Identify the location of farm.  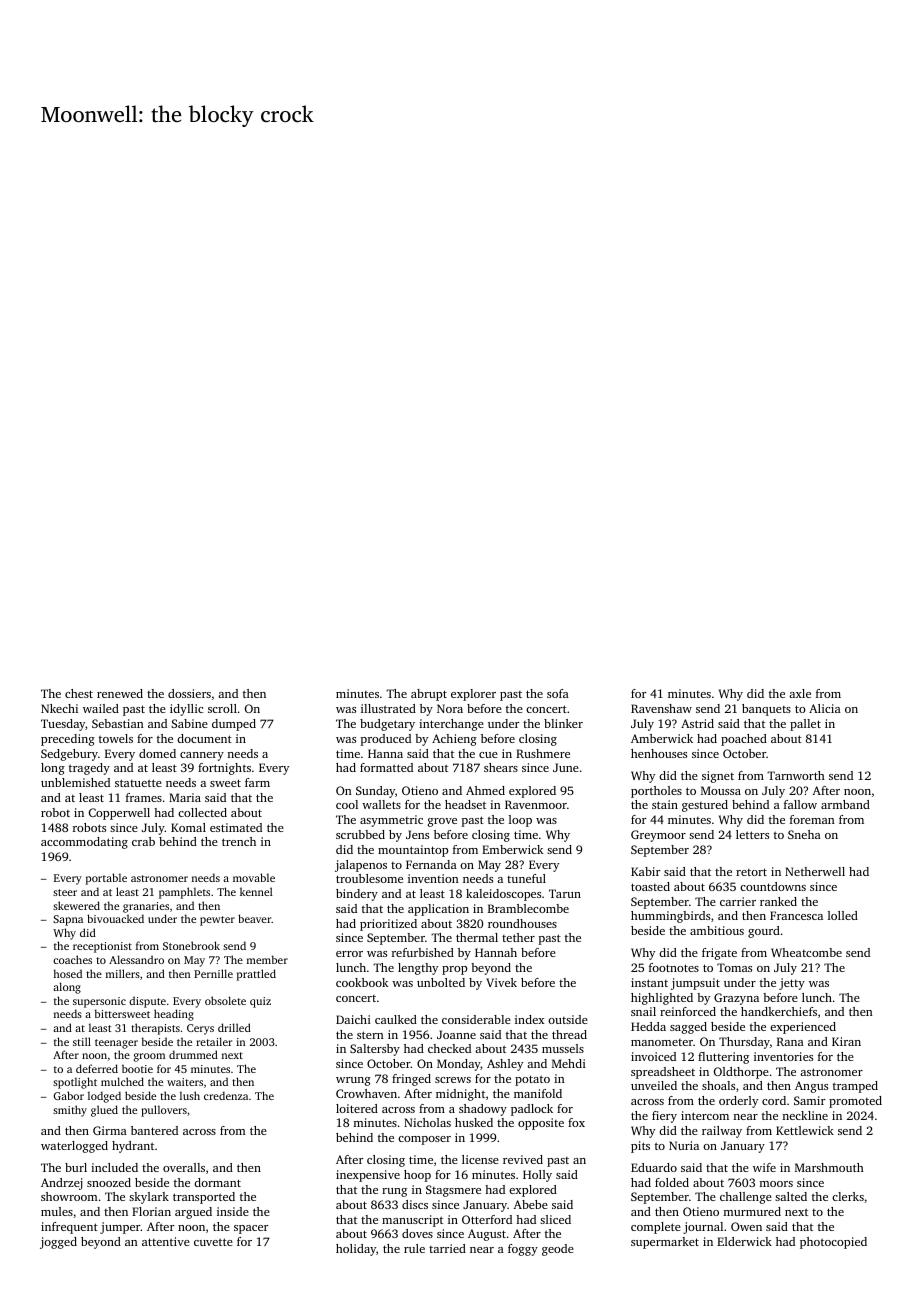
(257, 782).
